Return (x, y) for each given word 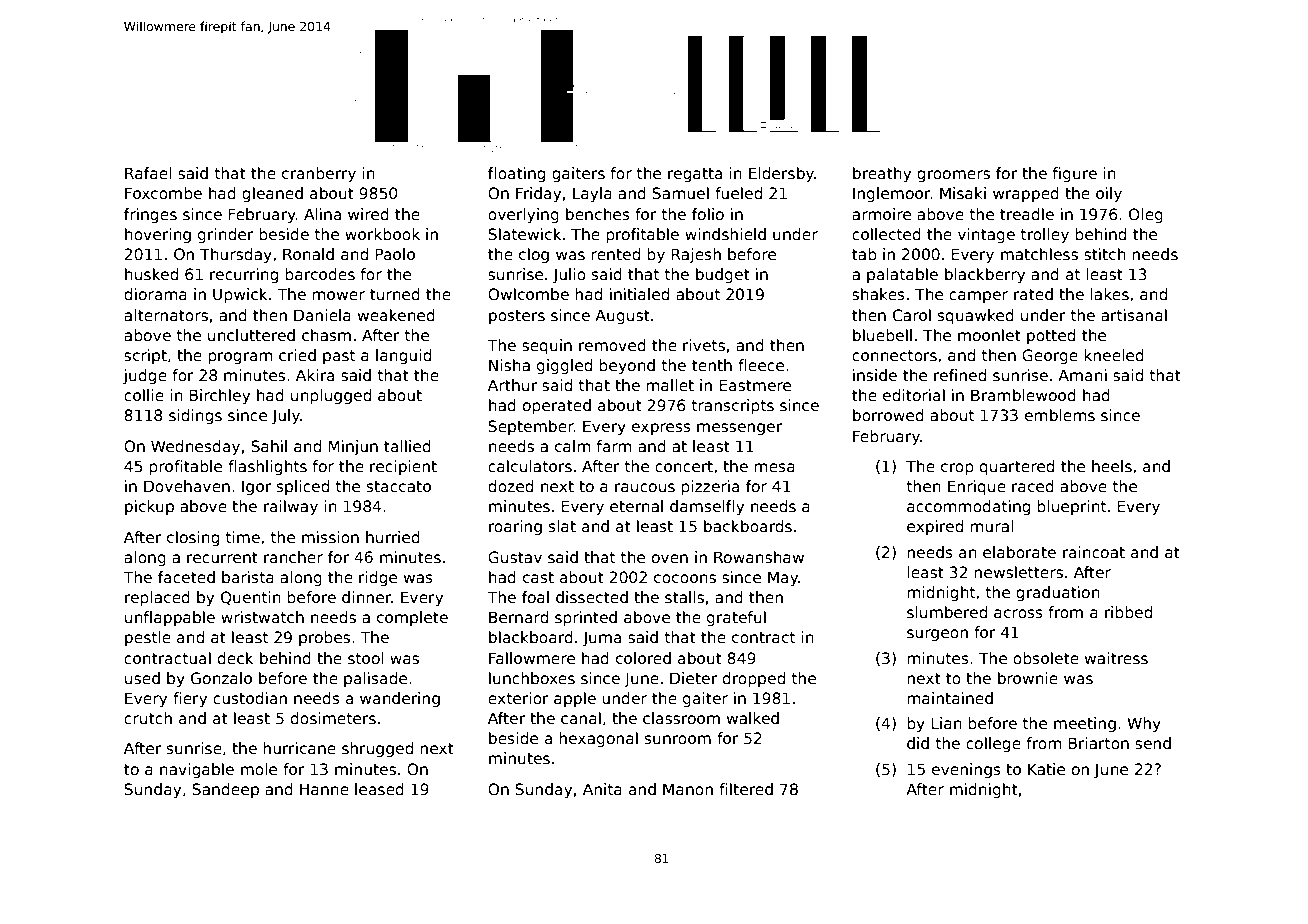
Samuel (680, 193)
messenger (739, 429)
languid (403, 356)
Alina (322, 214)
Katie (1046, 769)
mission (330, 537)
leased (379, 789)
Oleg (1146, 215)
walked (753, 718)
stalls (684, 597)
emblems (1060, 415)
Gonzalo (221, 678)
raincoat (1094, 552)
